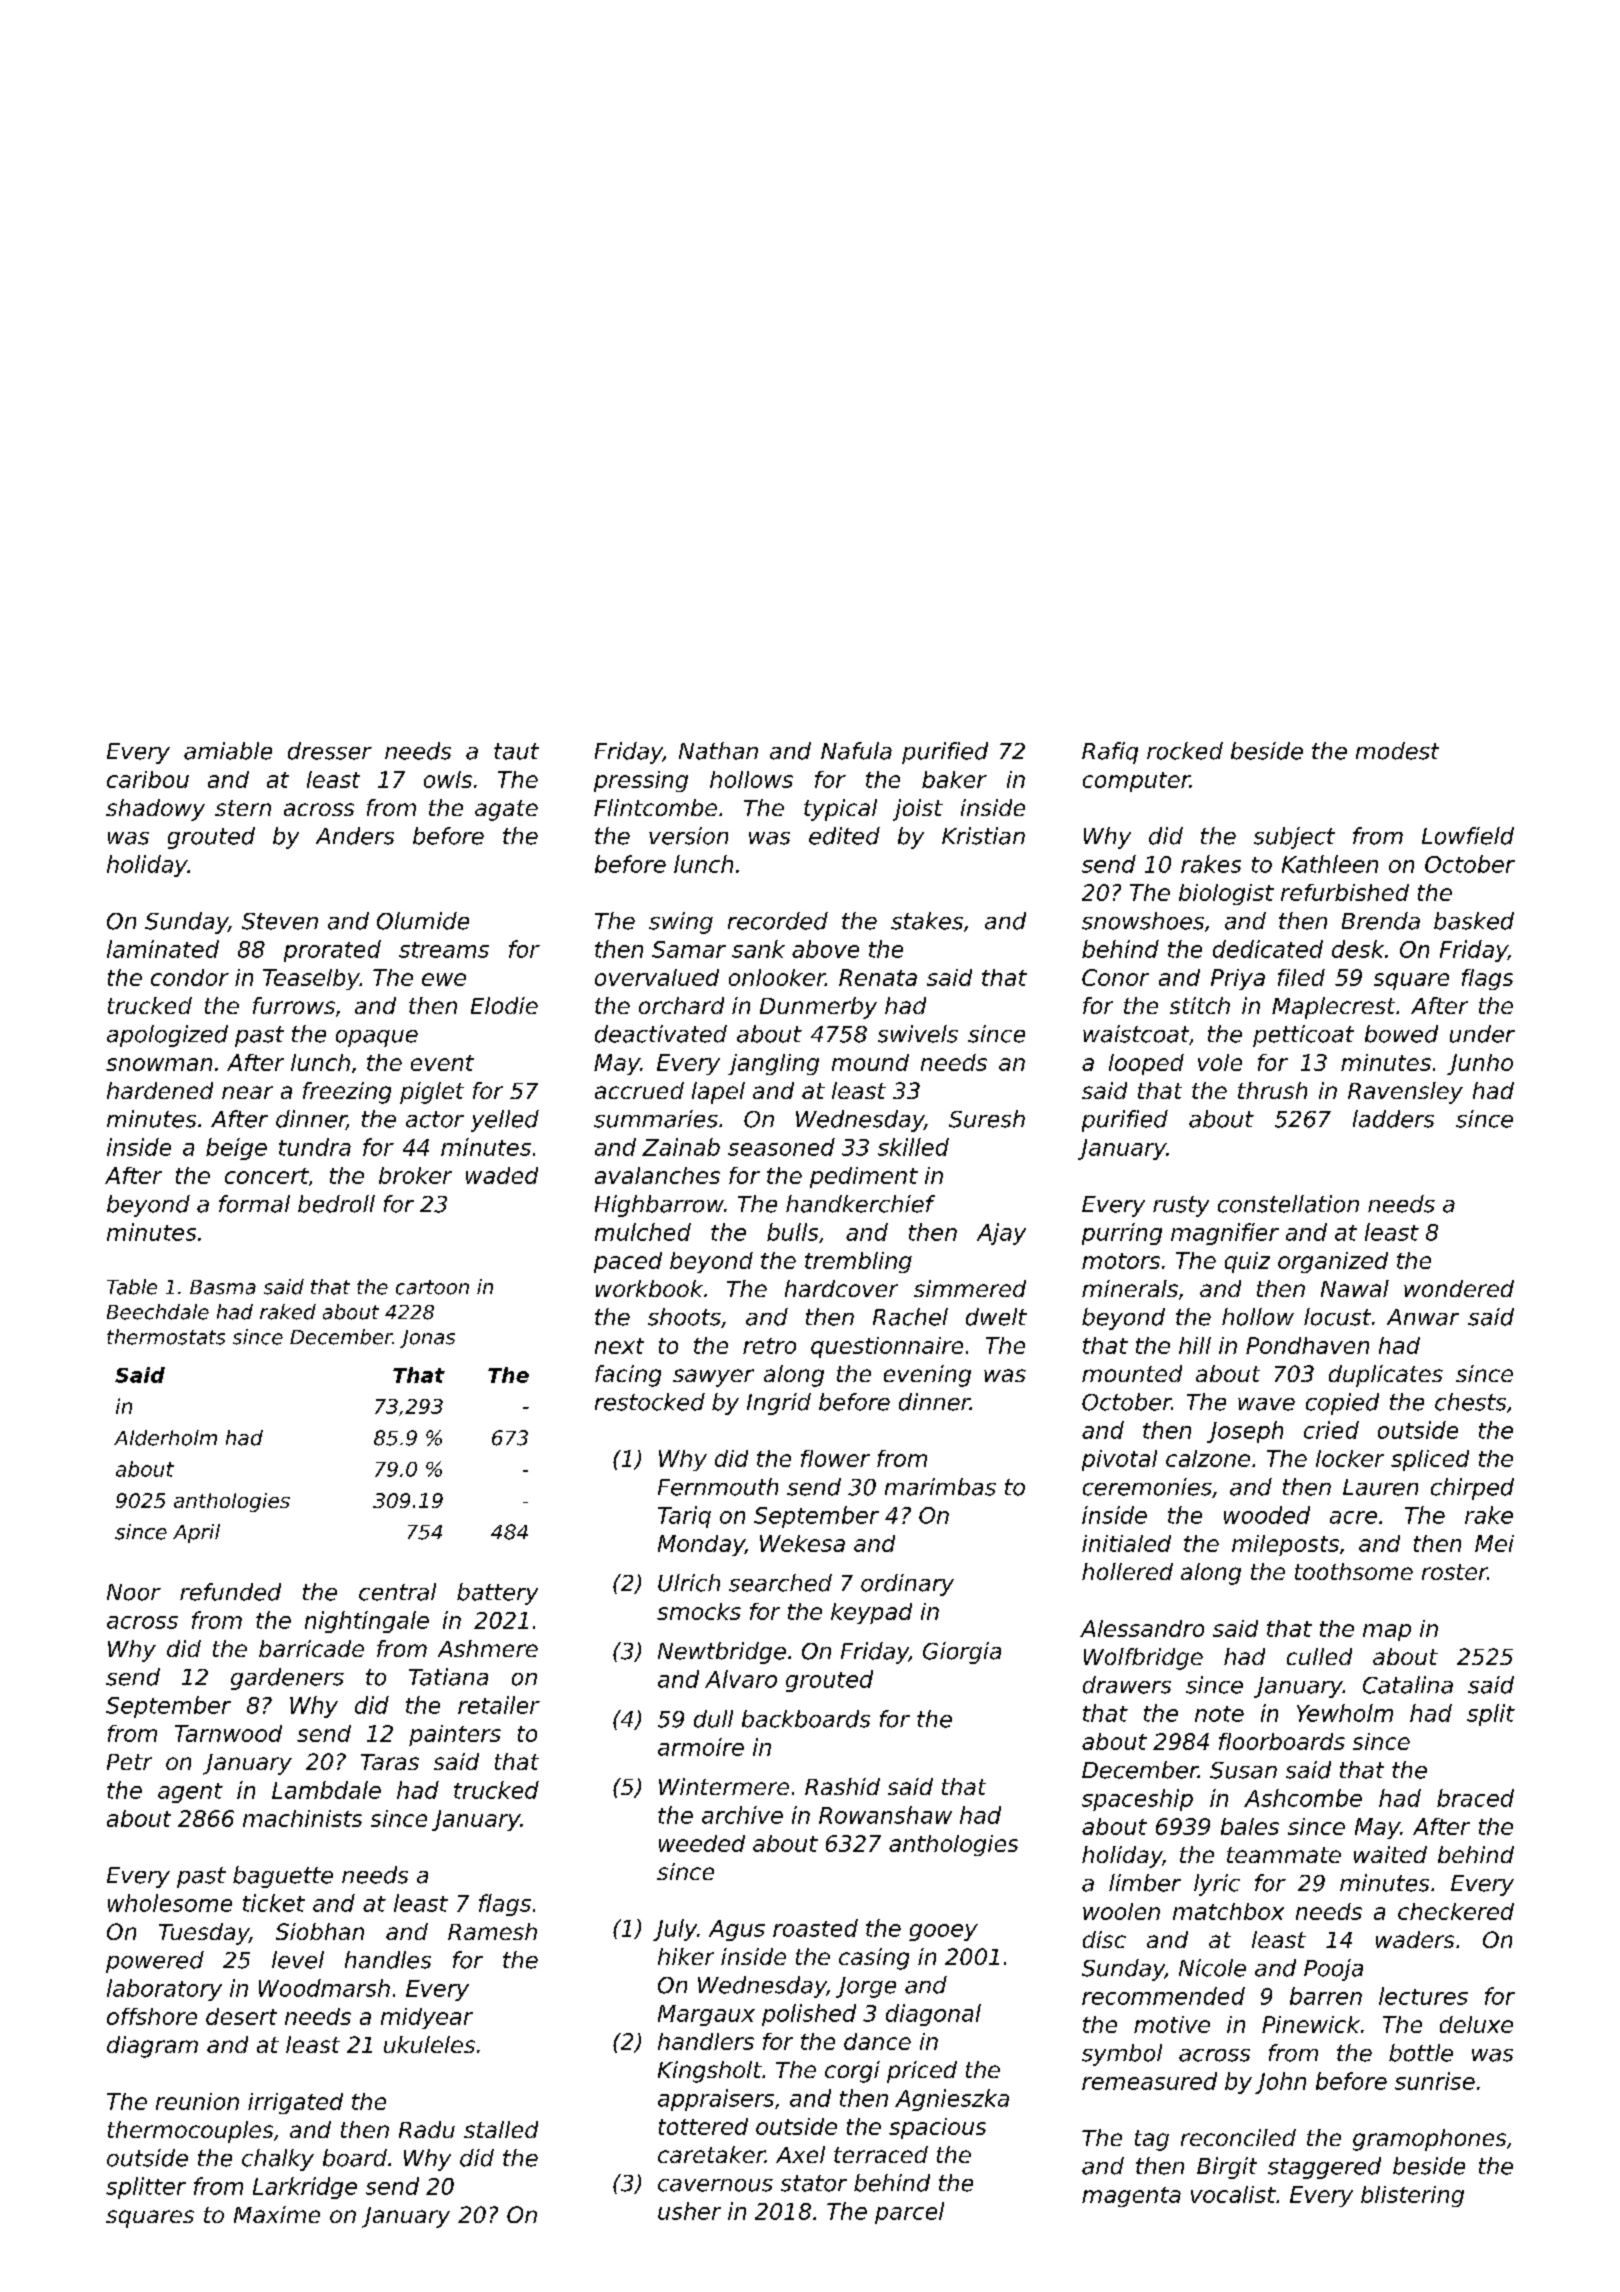 This page has width=1620, height=2292. What do you see at coordinates (1397, 751) in the page?
I see `modest` at bounding box center [1397, 751].
